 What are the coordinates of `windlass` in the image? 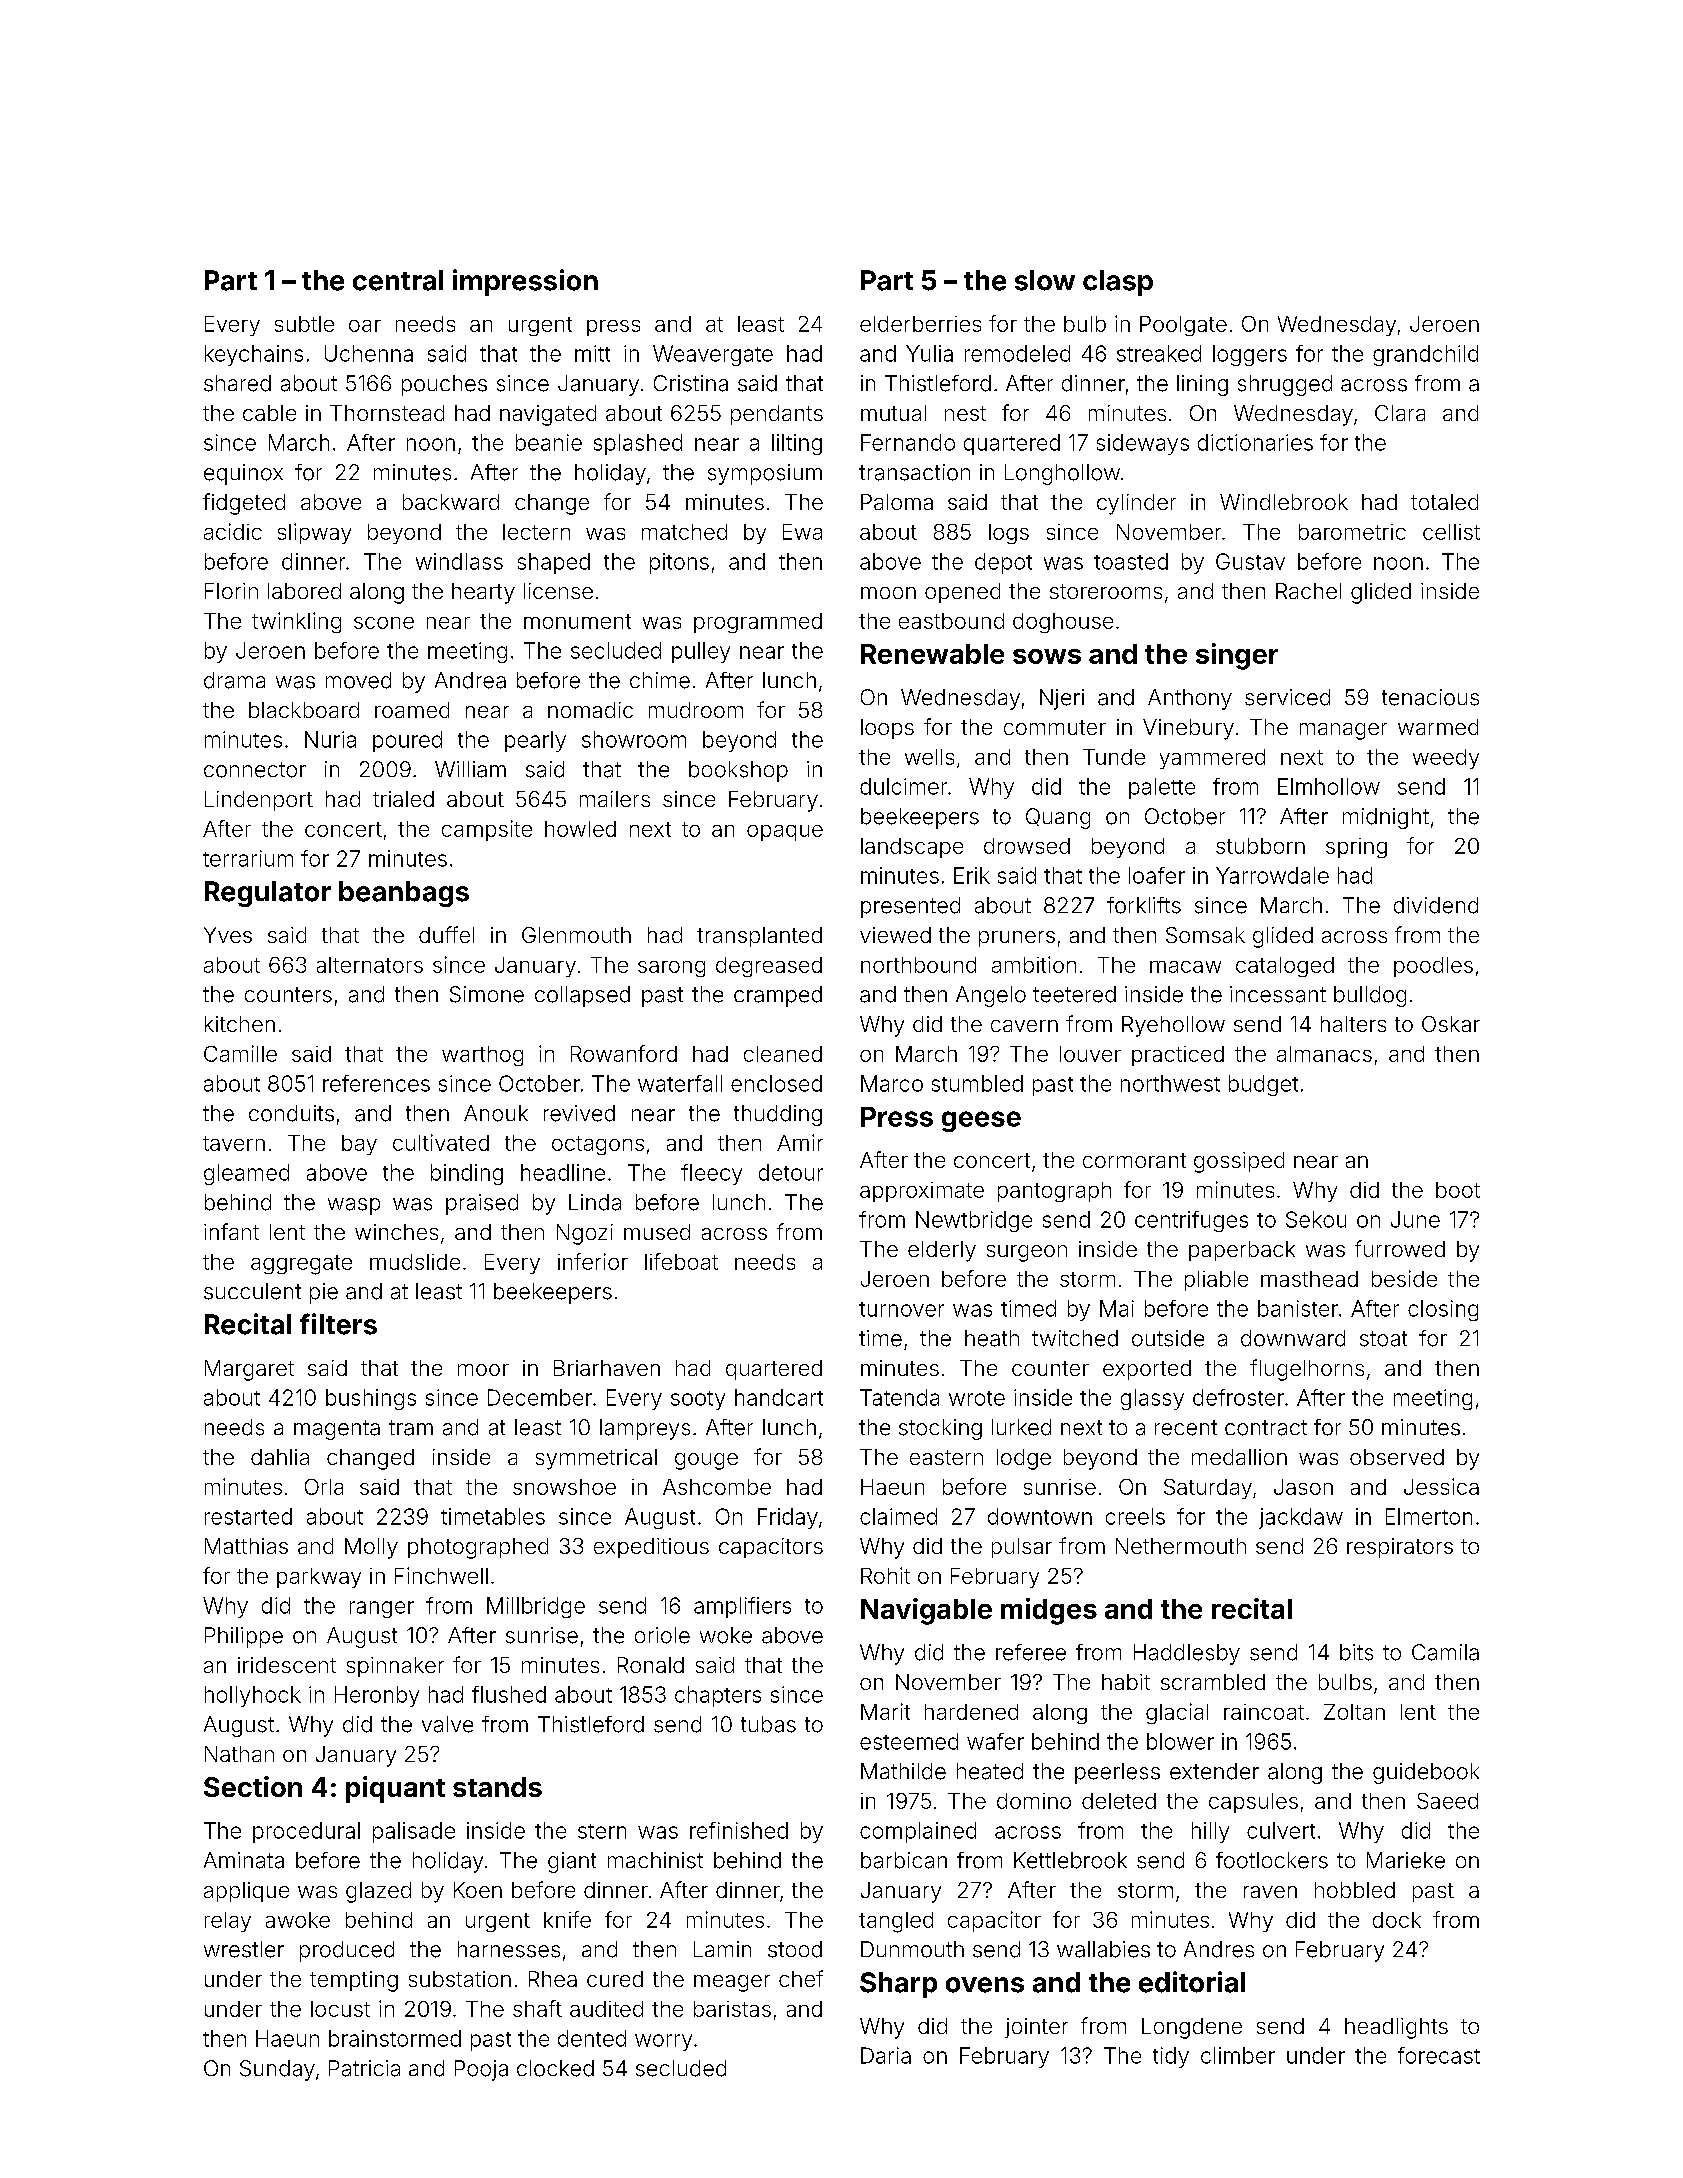 It's located at (459, 561).
